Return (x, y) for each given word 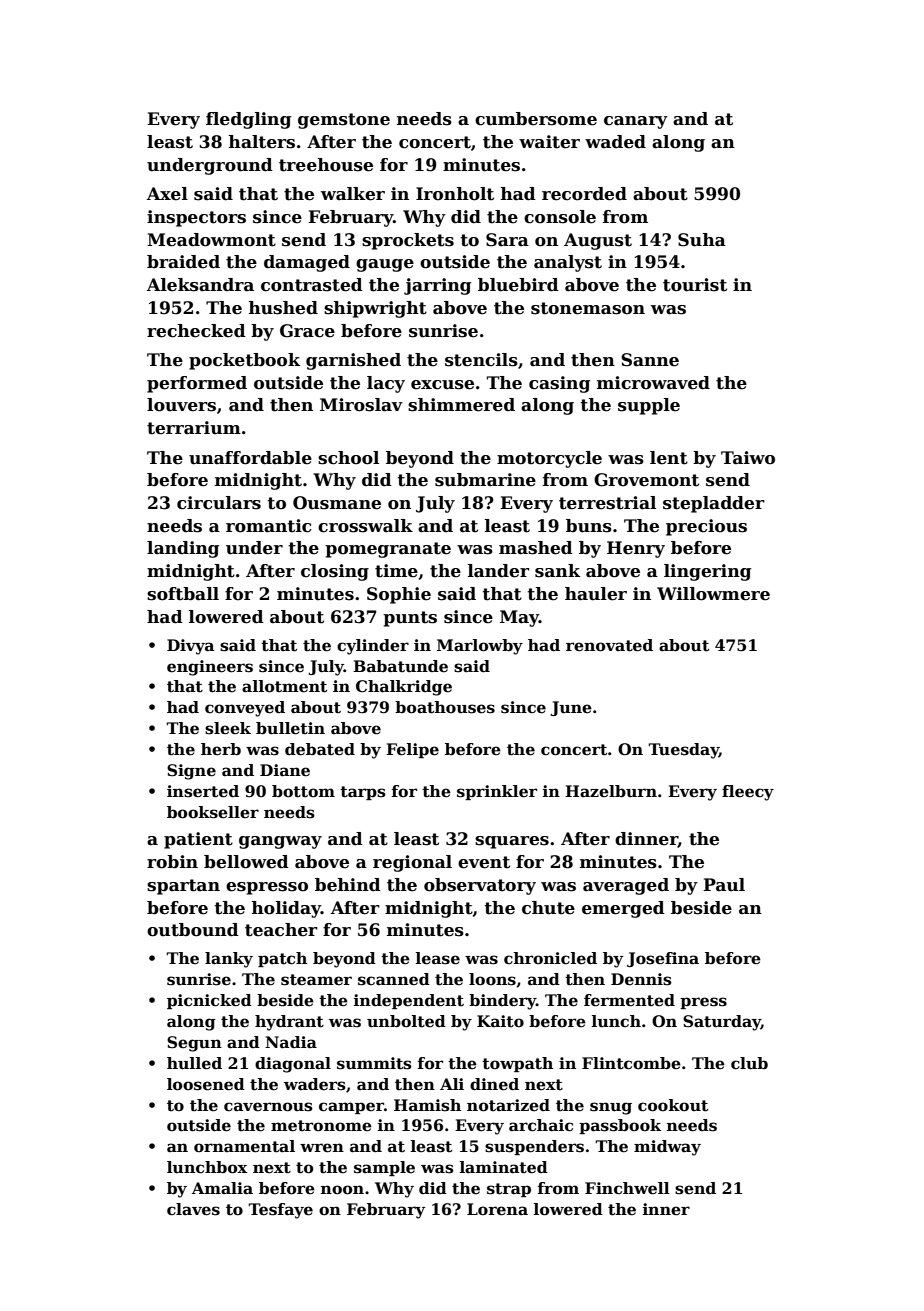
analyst (568, 263)
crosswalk (365, 526)
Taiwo (748, 458)
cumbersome (536, 119)
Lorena (497, 1209)
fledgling (248, 120)
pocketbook (244, 361)
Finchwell (627, 1188)
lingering (707, 572)
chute (548, 908)
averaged (626, 886)
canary (636, 122)
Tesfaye (280, 1211)
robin (172, 862)
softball (183, 594)
